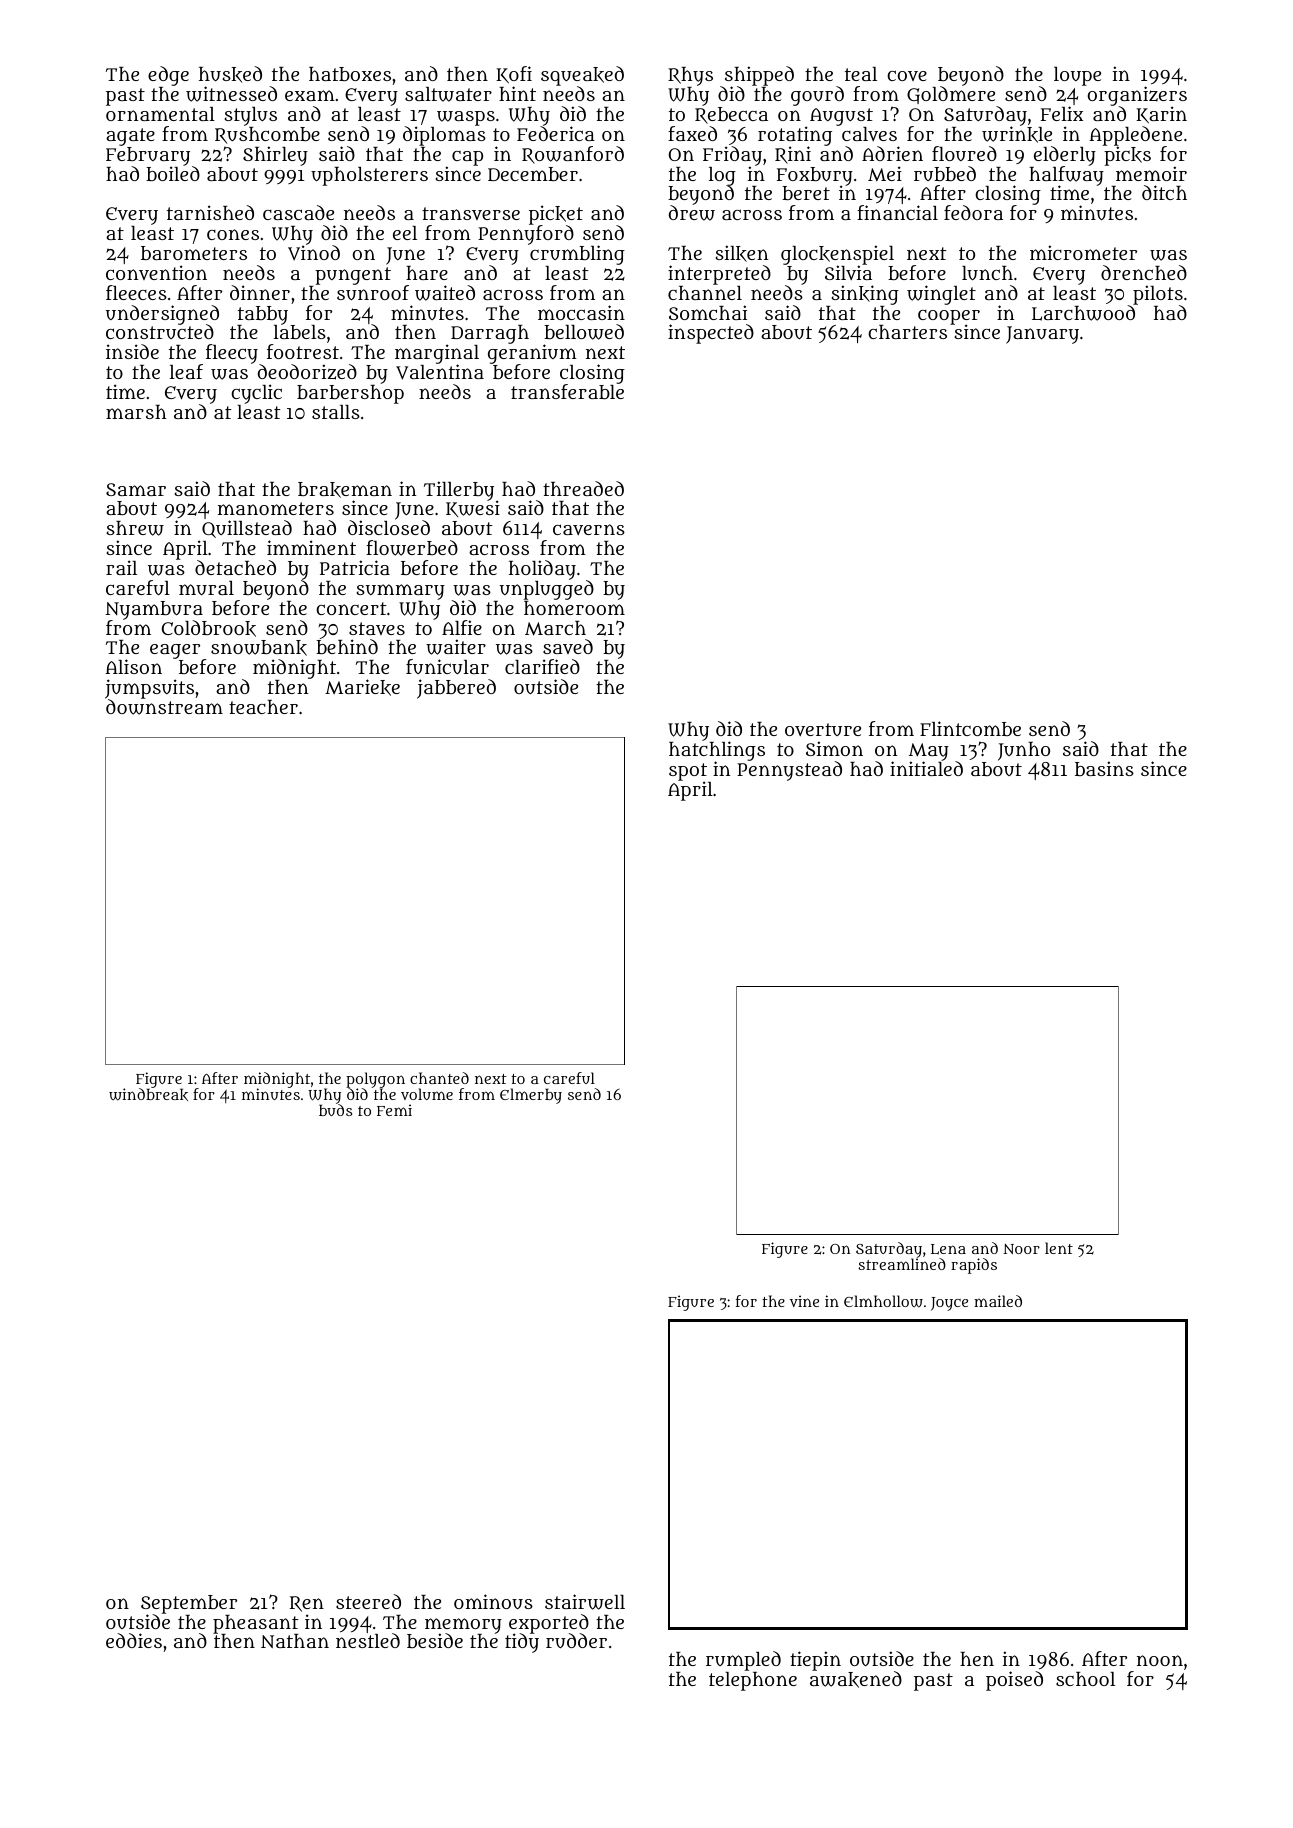 Image resolution: width=1293 pixels, height=1828 pixels. I want to click on Kofi, so click(514, 74).
